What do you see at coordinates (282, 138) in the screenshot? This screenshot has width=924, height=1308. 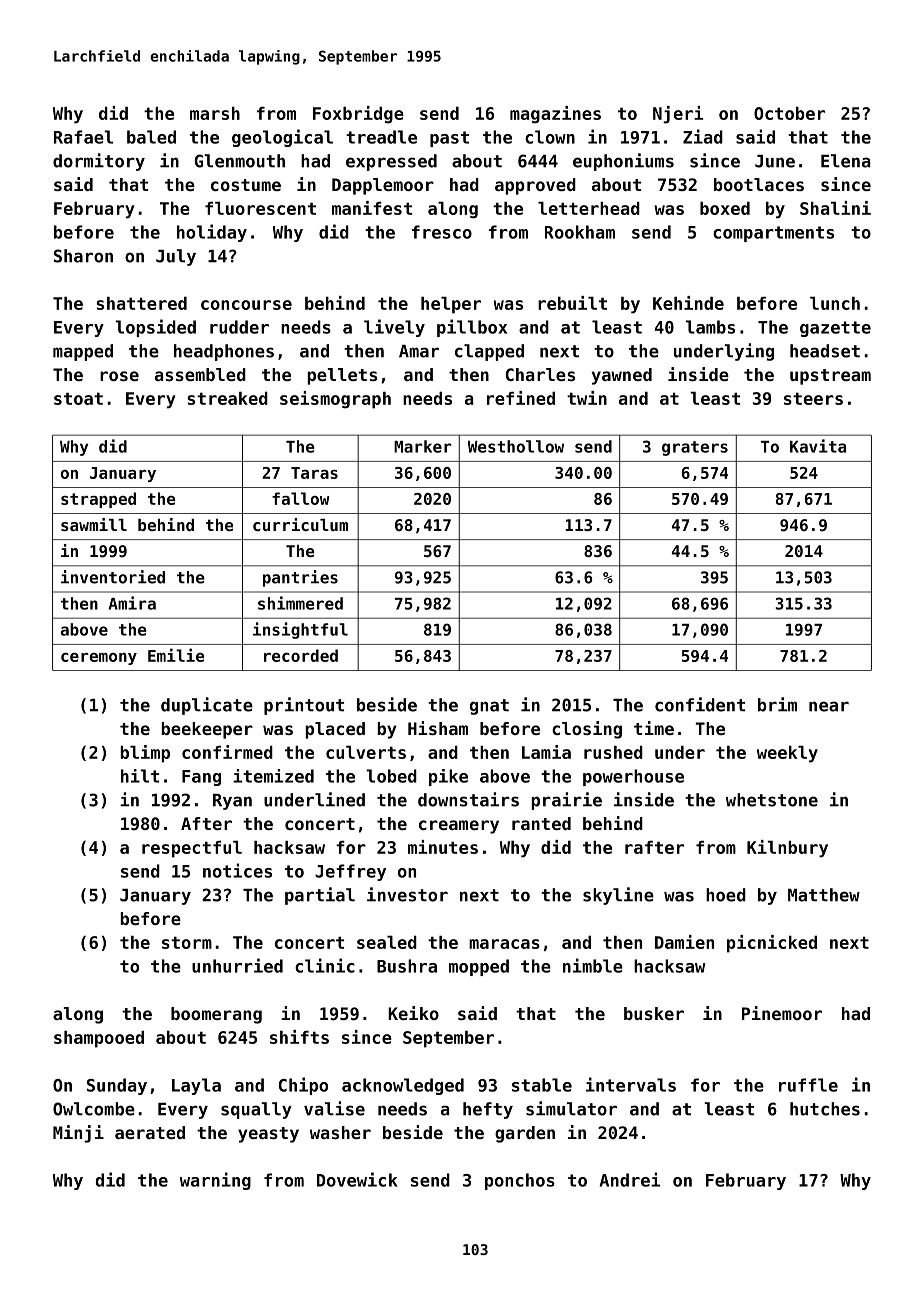 I see `geological` at bounding box center [282, 138].
